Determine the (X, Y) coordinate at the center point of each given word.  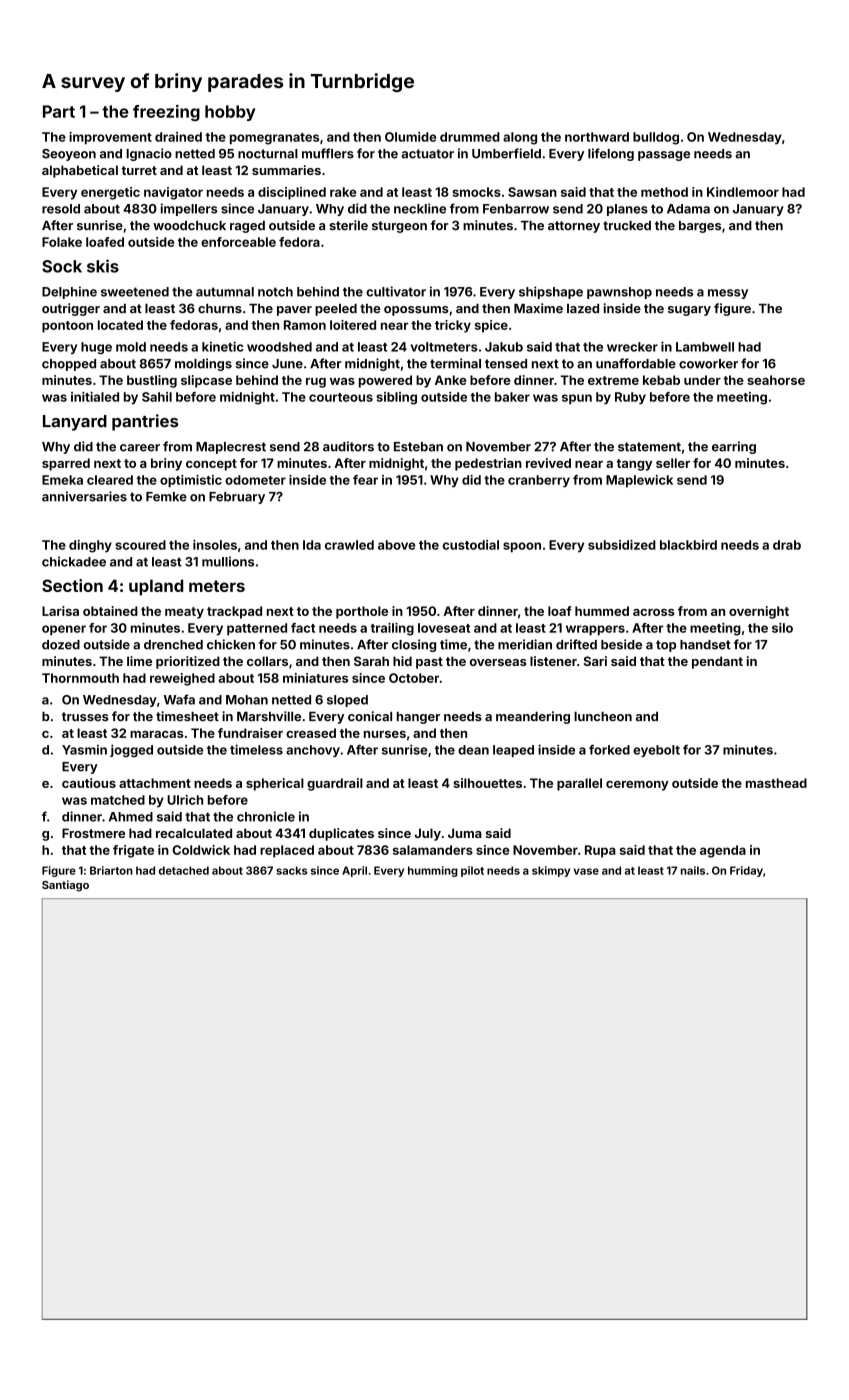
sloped (347, 701)
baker (512, 397)
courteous (341, 397)
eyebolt (656, 751)
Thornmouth (80, 678)
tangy (634, 465)
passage (664, 156)
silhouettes (487, 783)
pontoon (67, 327)
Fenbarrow (516, 209)
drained (178, 137)
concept (211, 465)
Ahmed (131, 817)
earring (734, 447)
